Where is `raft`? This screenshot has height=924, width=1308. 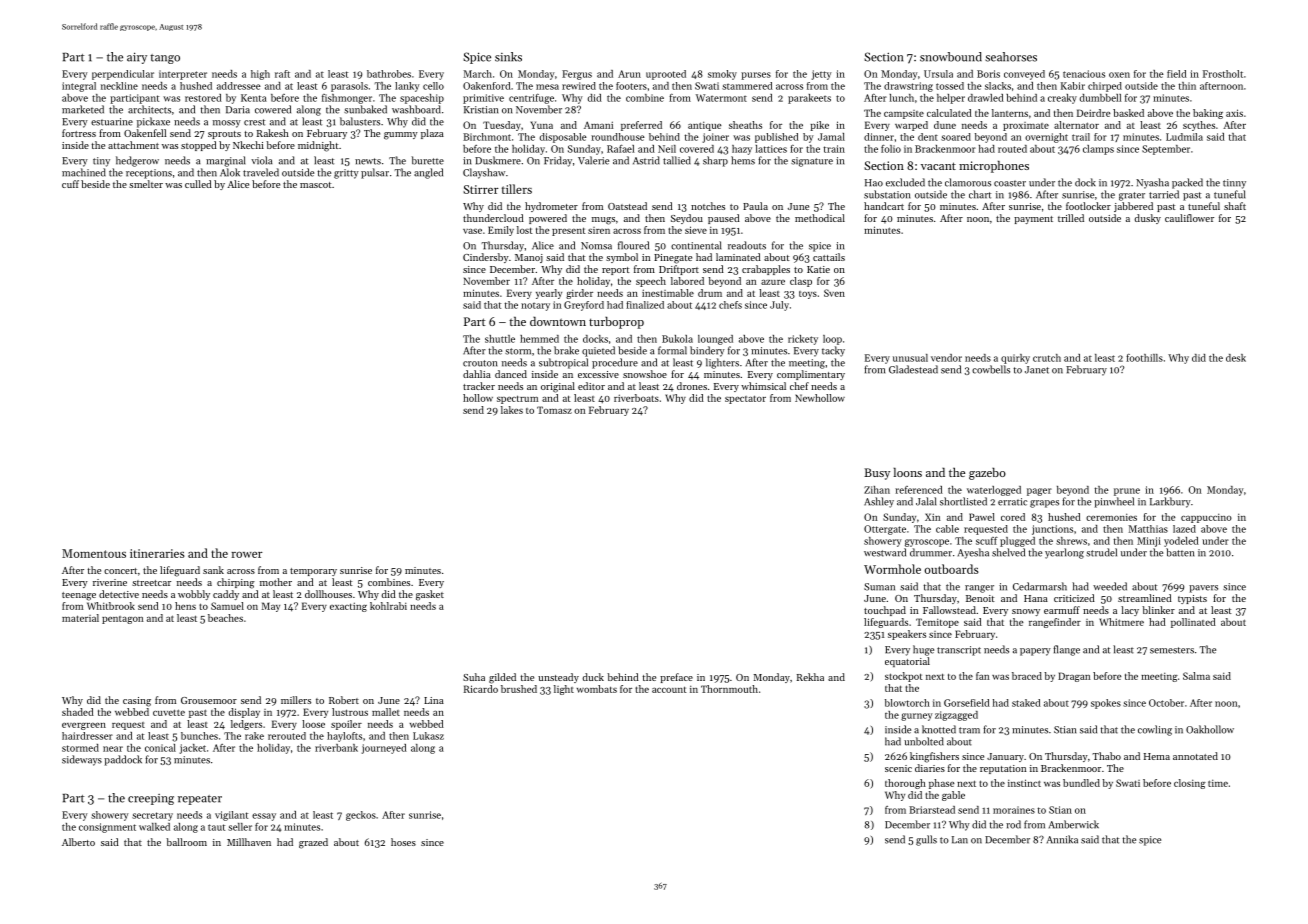 raft is located at coordinates (282, 74).
